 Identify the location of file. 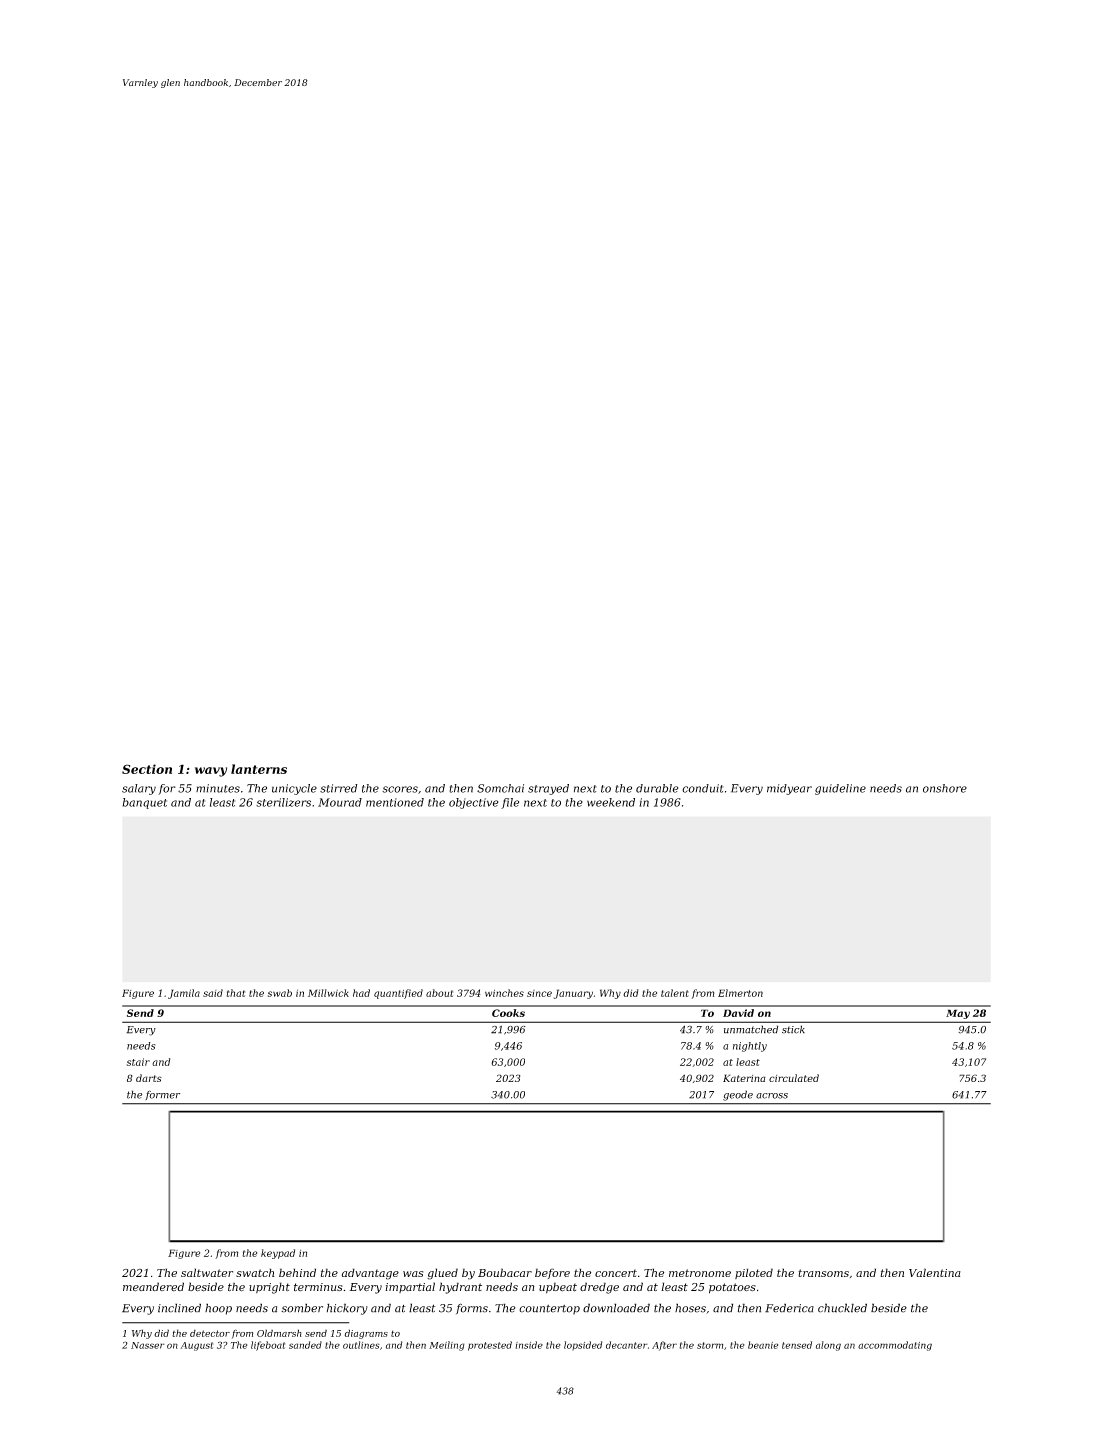
(510, 803).
